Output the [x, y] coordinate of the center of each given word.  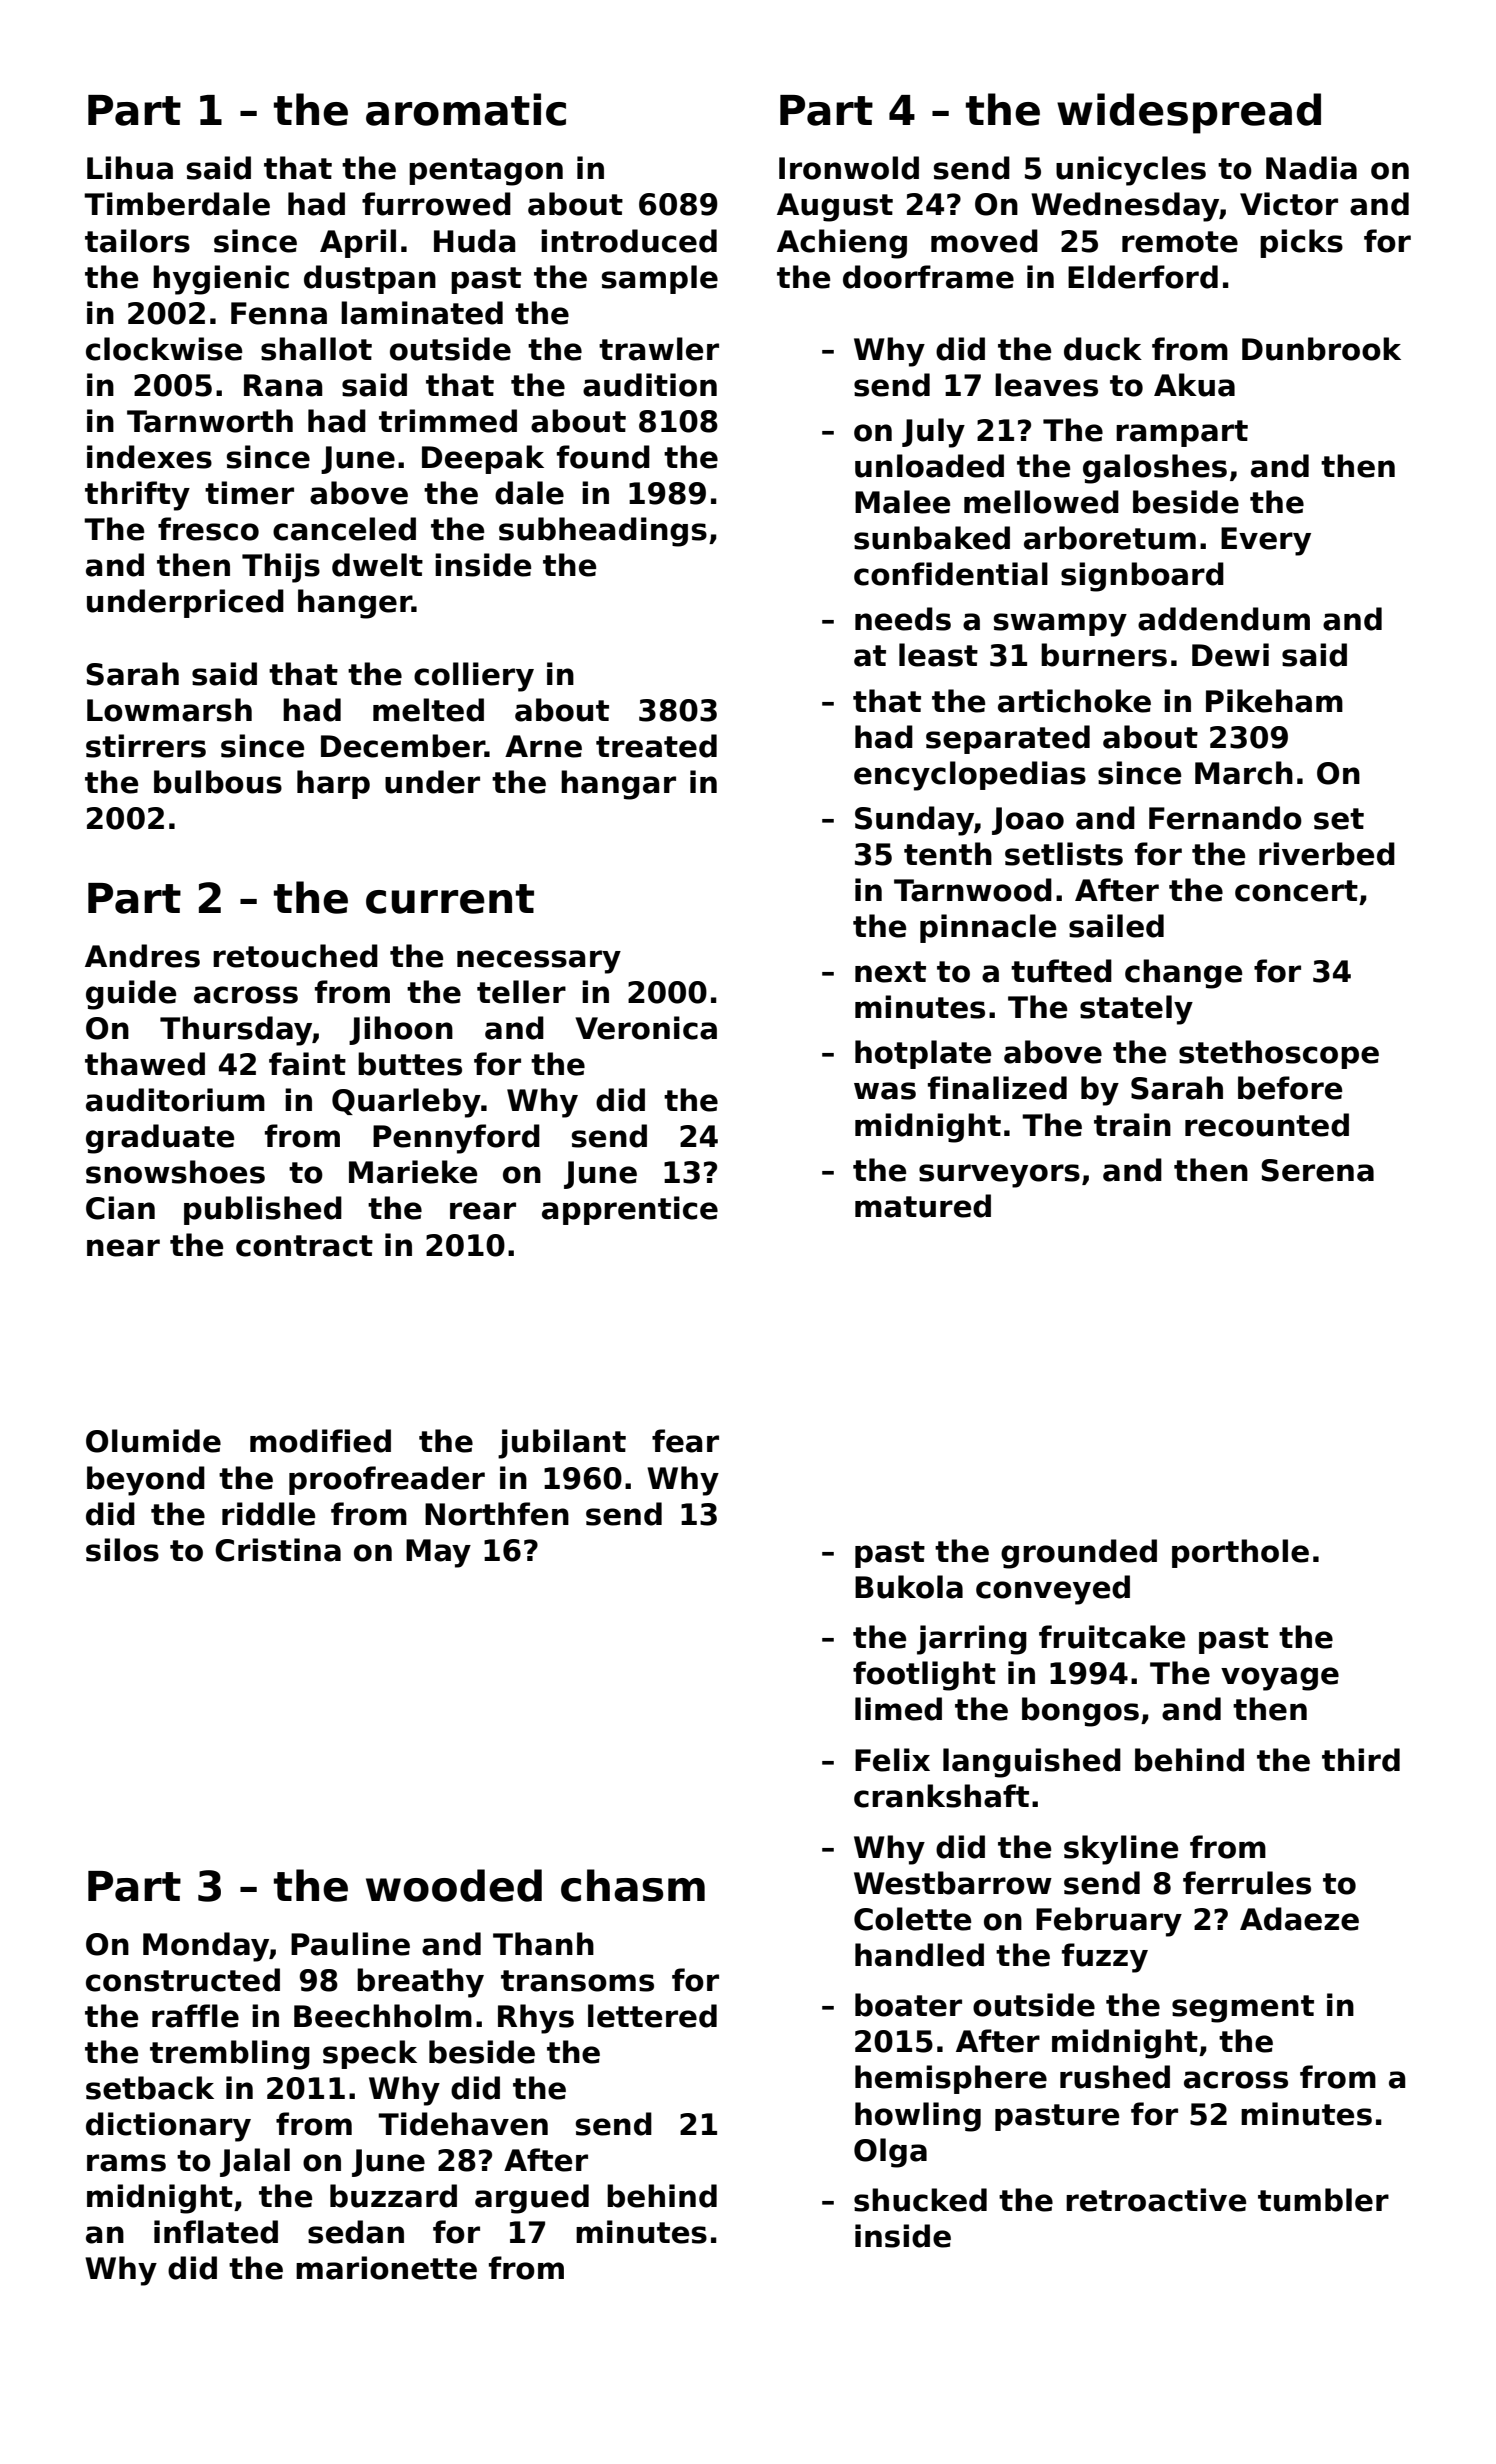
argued [532, 2199]
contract [304, 1246]
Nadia [1311, 168]
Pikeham [1274, 701]
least [938, 655]
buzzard [393, 2196]
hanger [355, 604]
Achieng [842, 244]
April [358, 243]
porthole [1240, 1553]
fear [685, 1441]
